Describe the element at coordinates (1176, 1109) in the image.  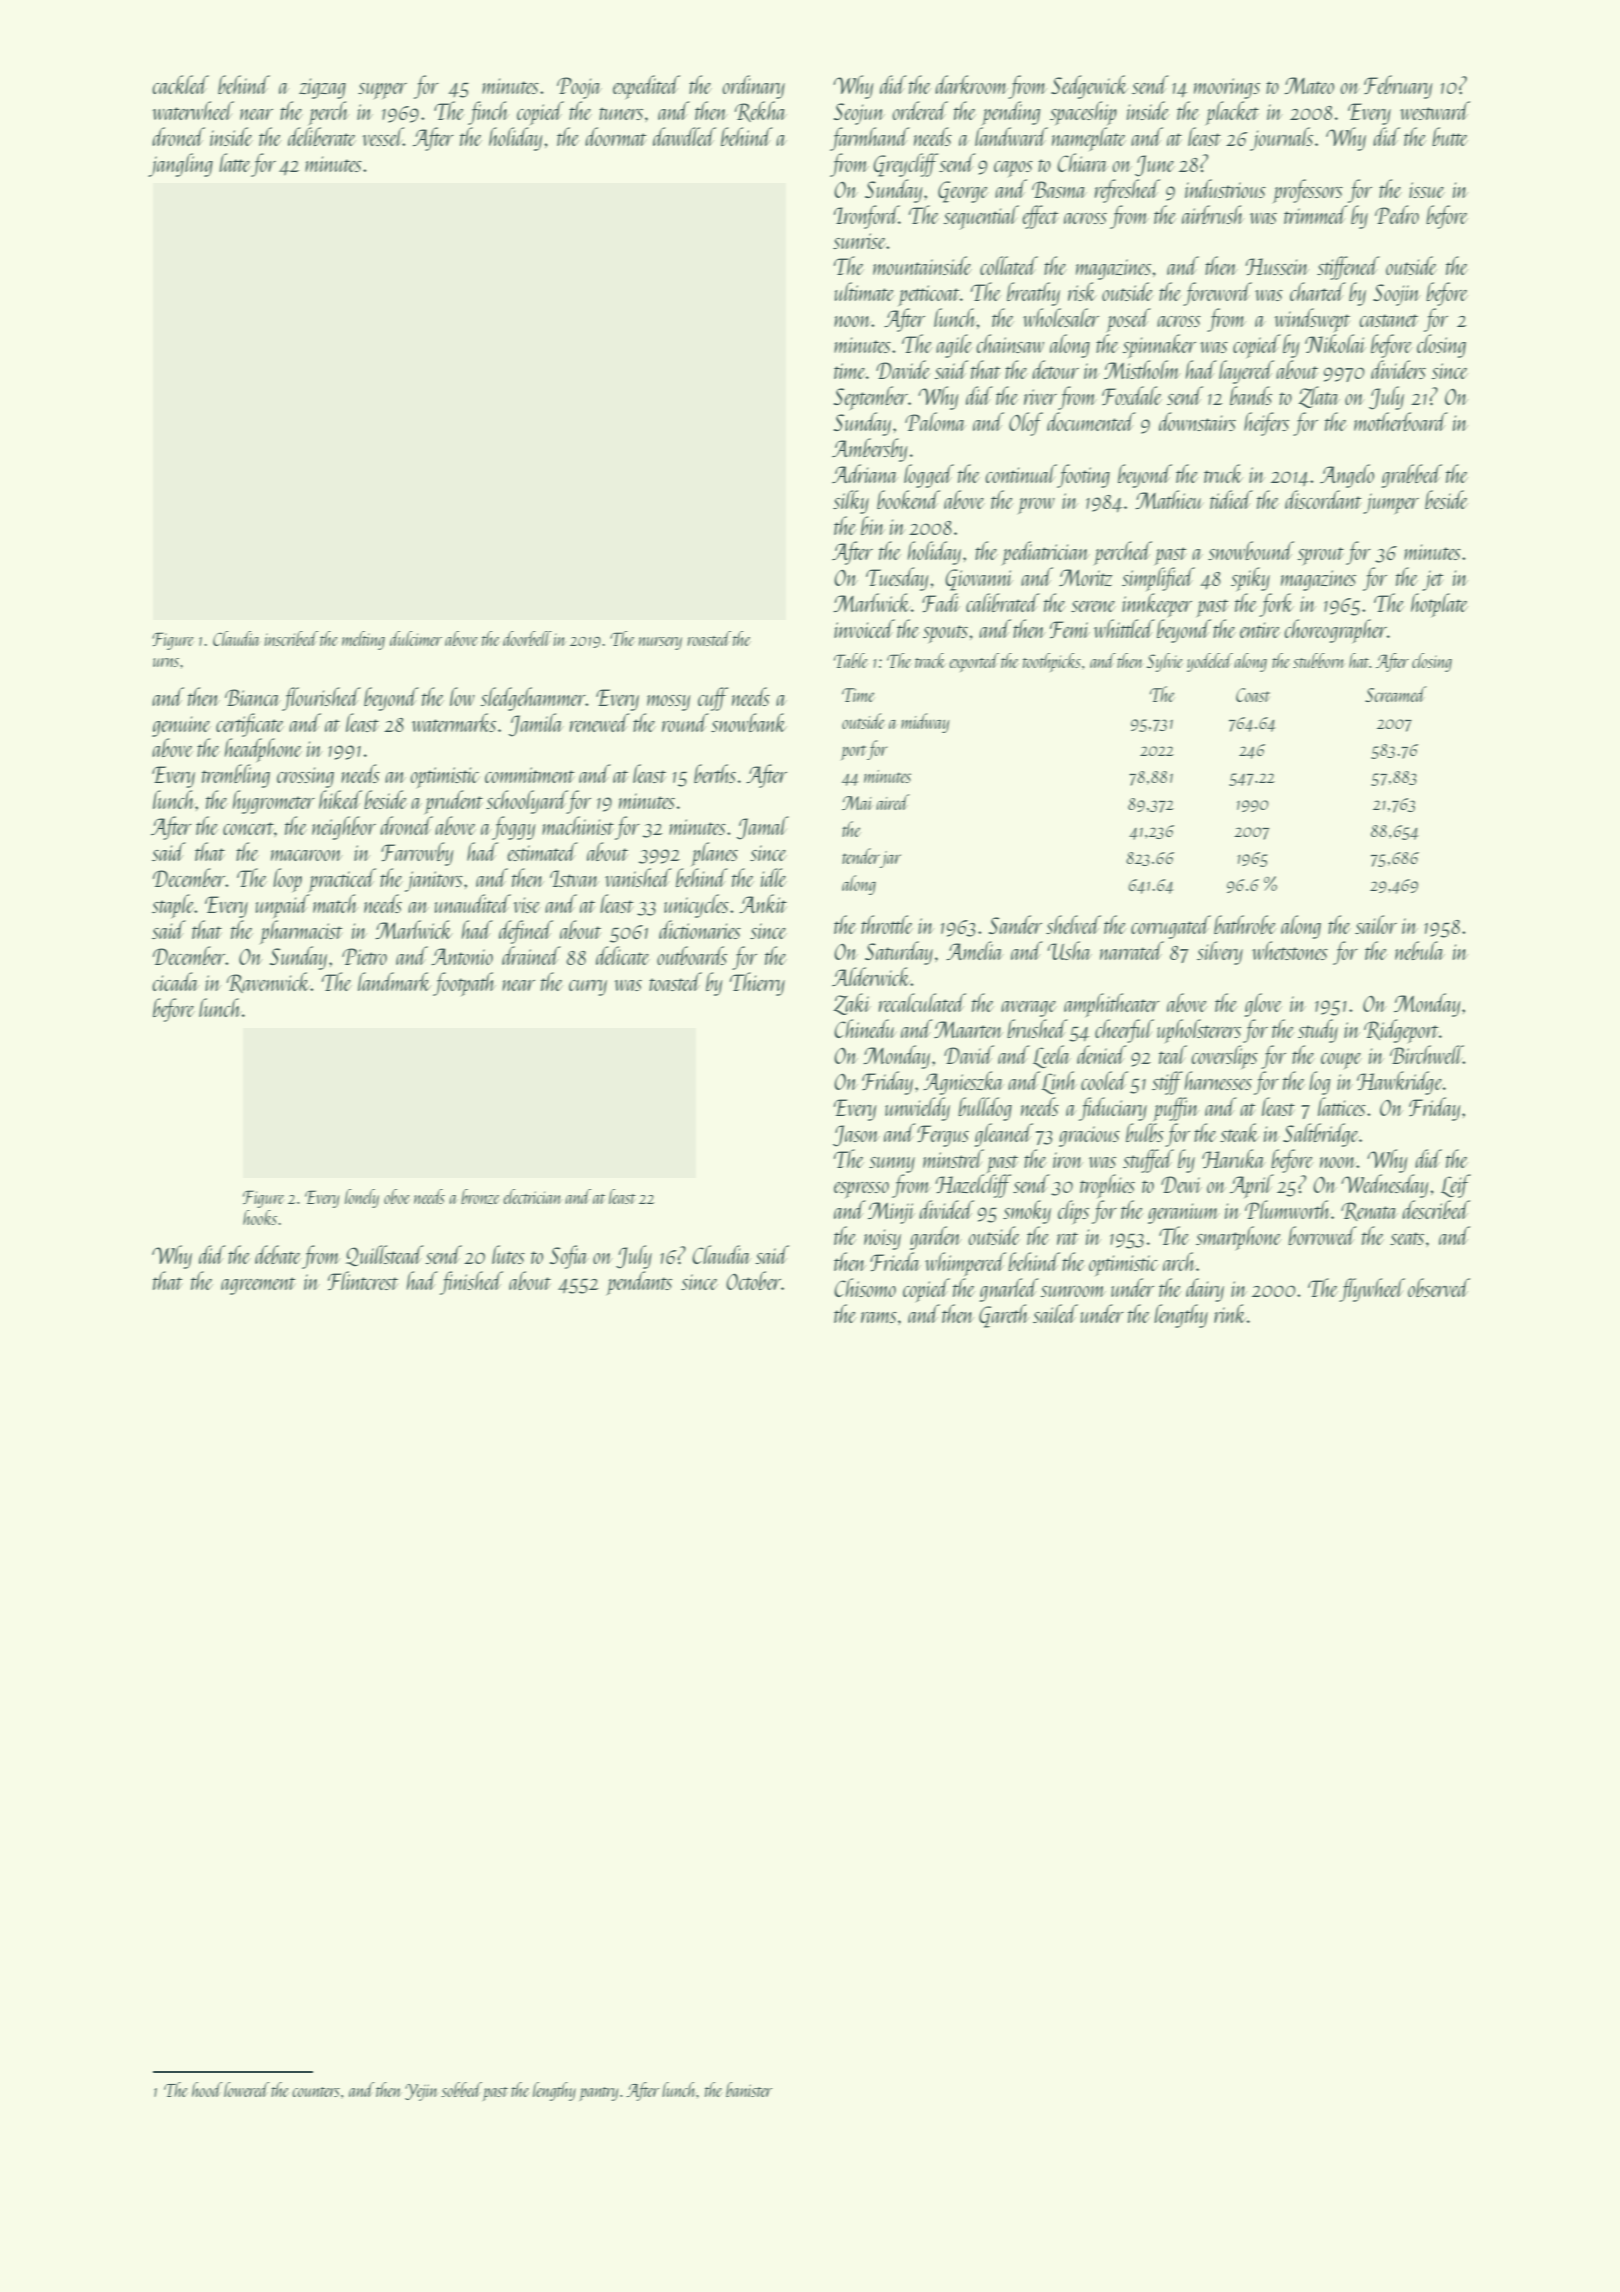
I see `puffin` at that location.
